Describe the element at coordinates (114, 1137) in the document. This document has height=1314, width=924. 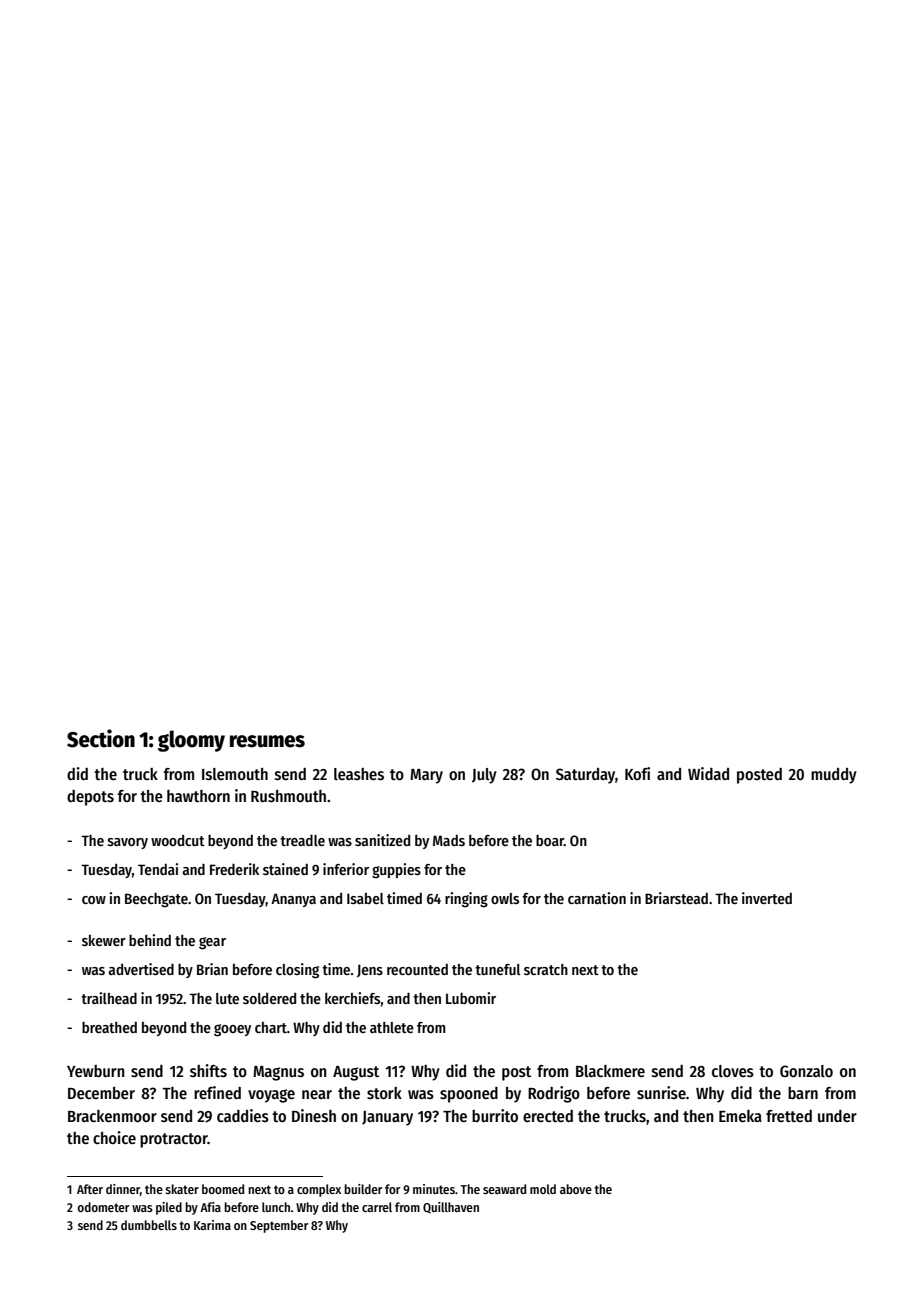
I see `choice` at that location.
